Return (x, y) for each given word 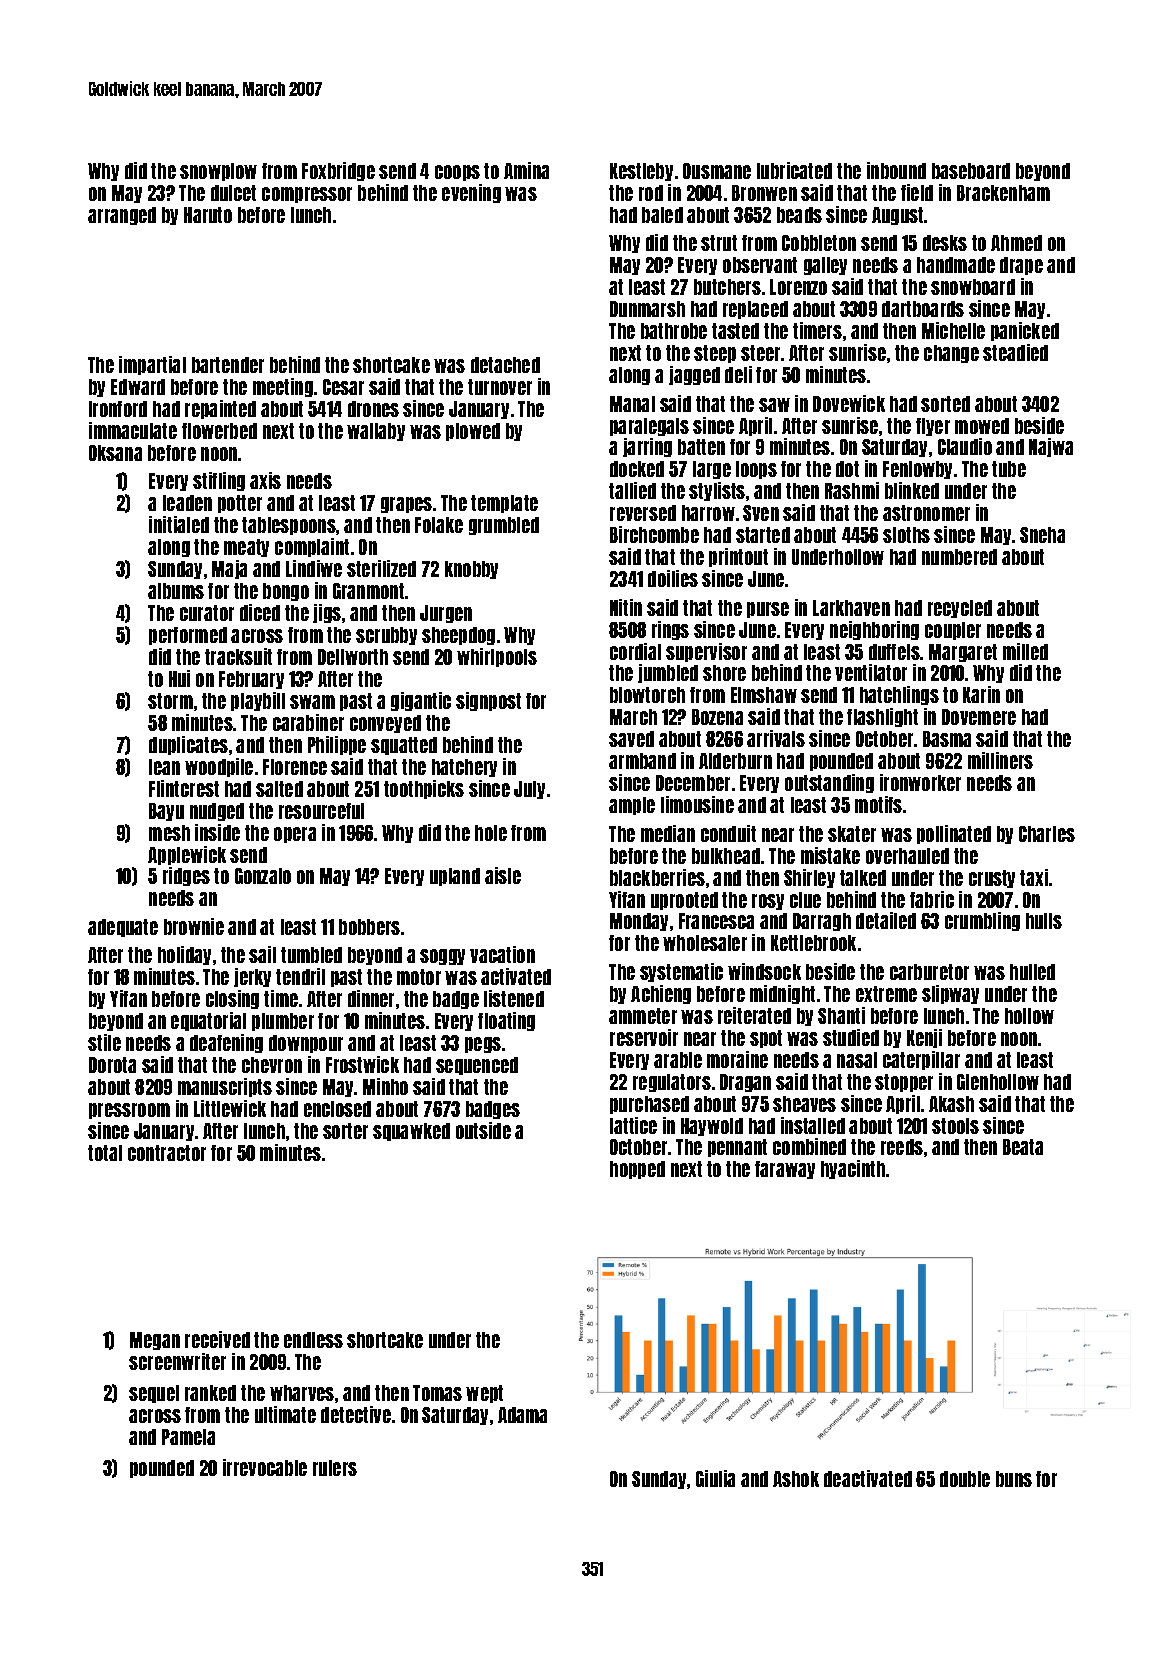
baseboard (971, 171)
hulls (1044, 921)
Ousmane (717, 171)
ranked (210, 1393)
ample (632, 806)
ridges (186, 876)
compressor (307, 195)
